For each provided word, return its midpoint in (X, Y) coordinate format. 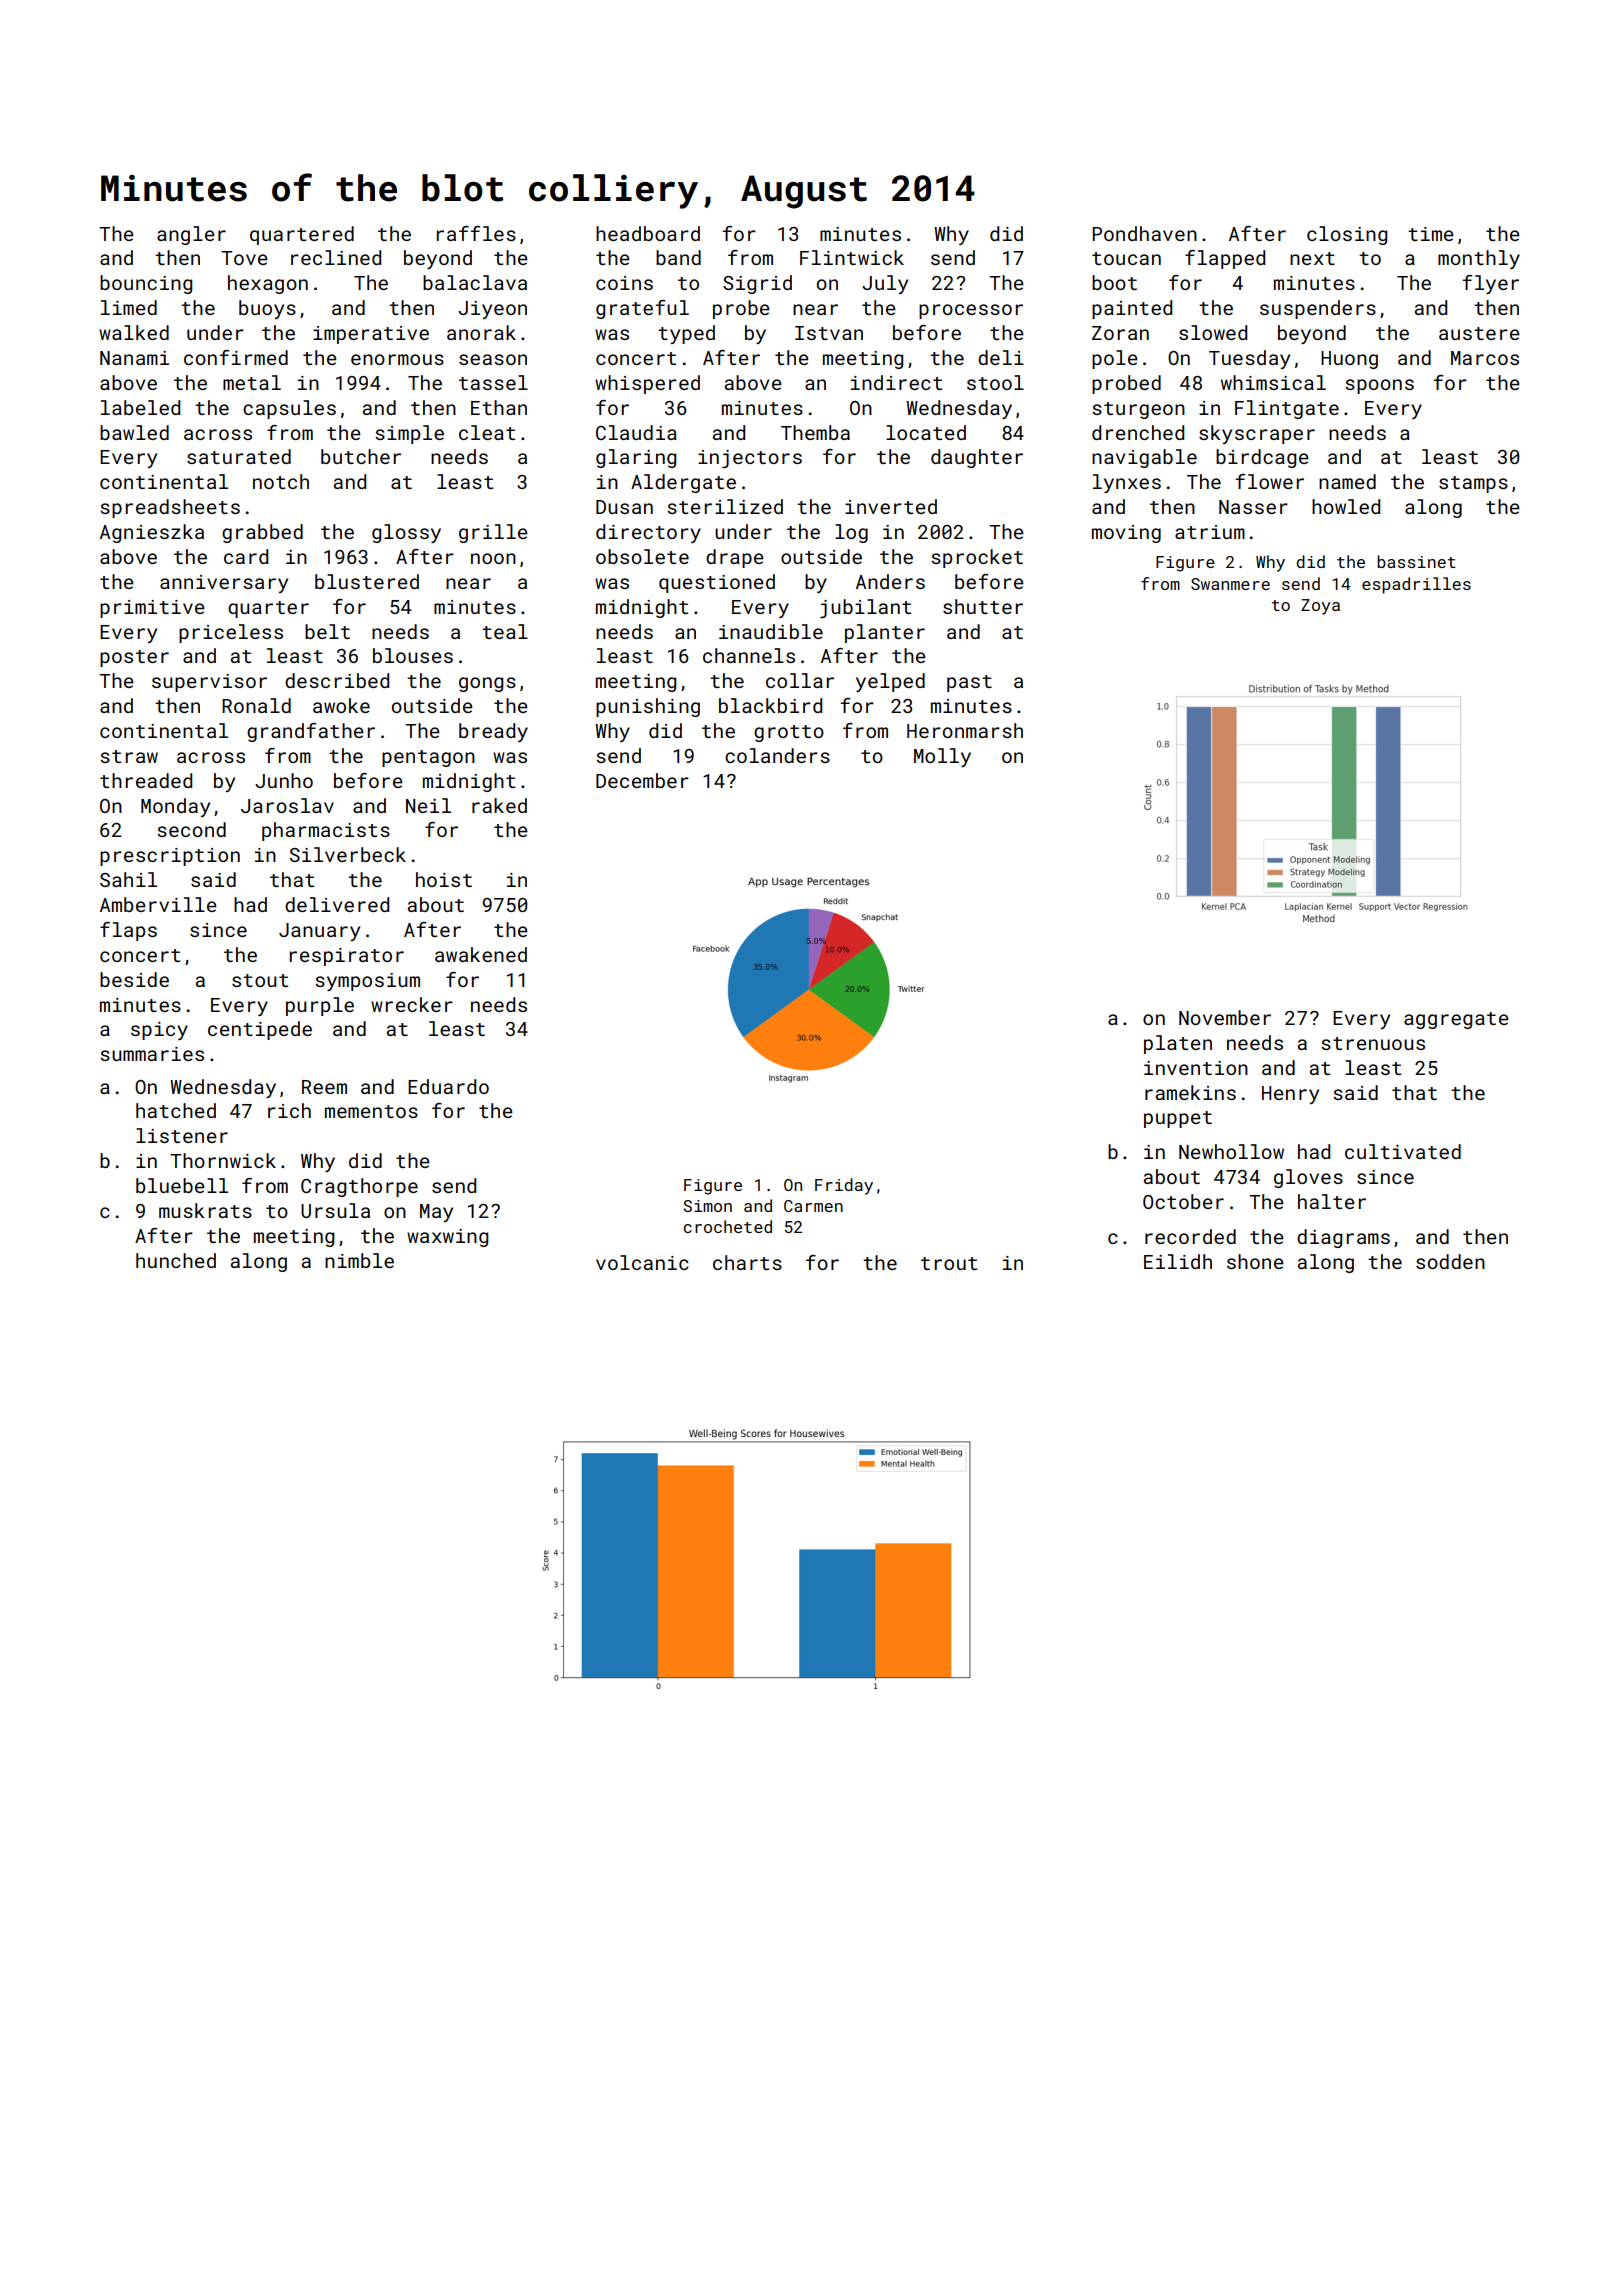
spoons (1379, 386)
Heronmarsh (965, 730)
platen (1178, 1044)
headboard (648, 233)
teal (505, 631)
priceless (231, 633)
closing (1347, 235)
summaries (152, 1054)
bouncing (146, 284)
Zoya (1320, 607)
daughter (977, 458)
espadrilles (1416, 585)
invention (1196, 1068)
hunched (176, 1260)
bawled (134, 432)
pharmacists (326, 831)
